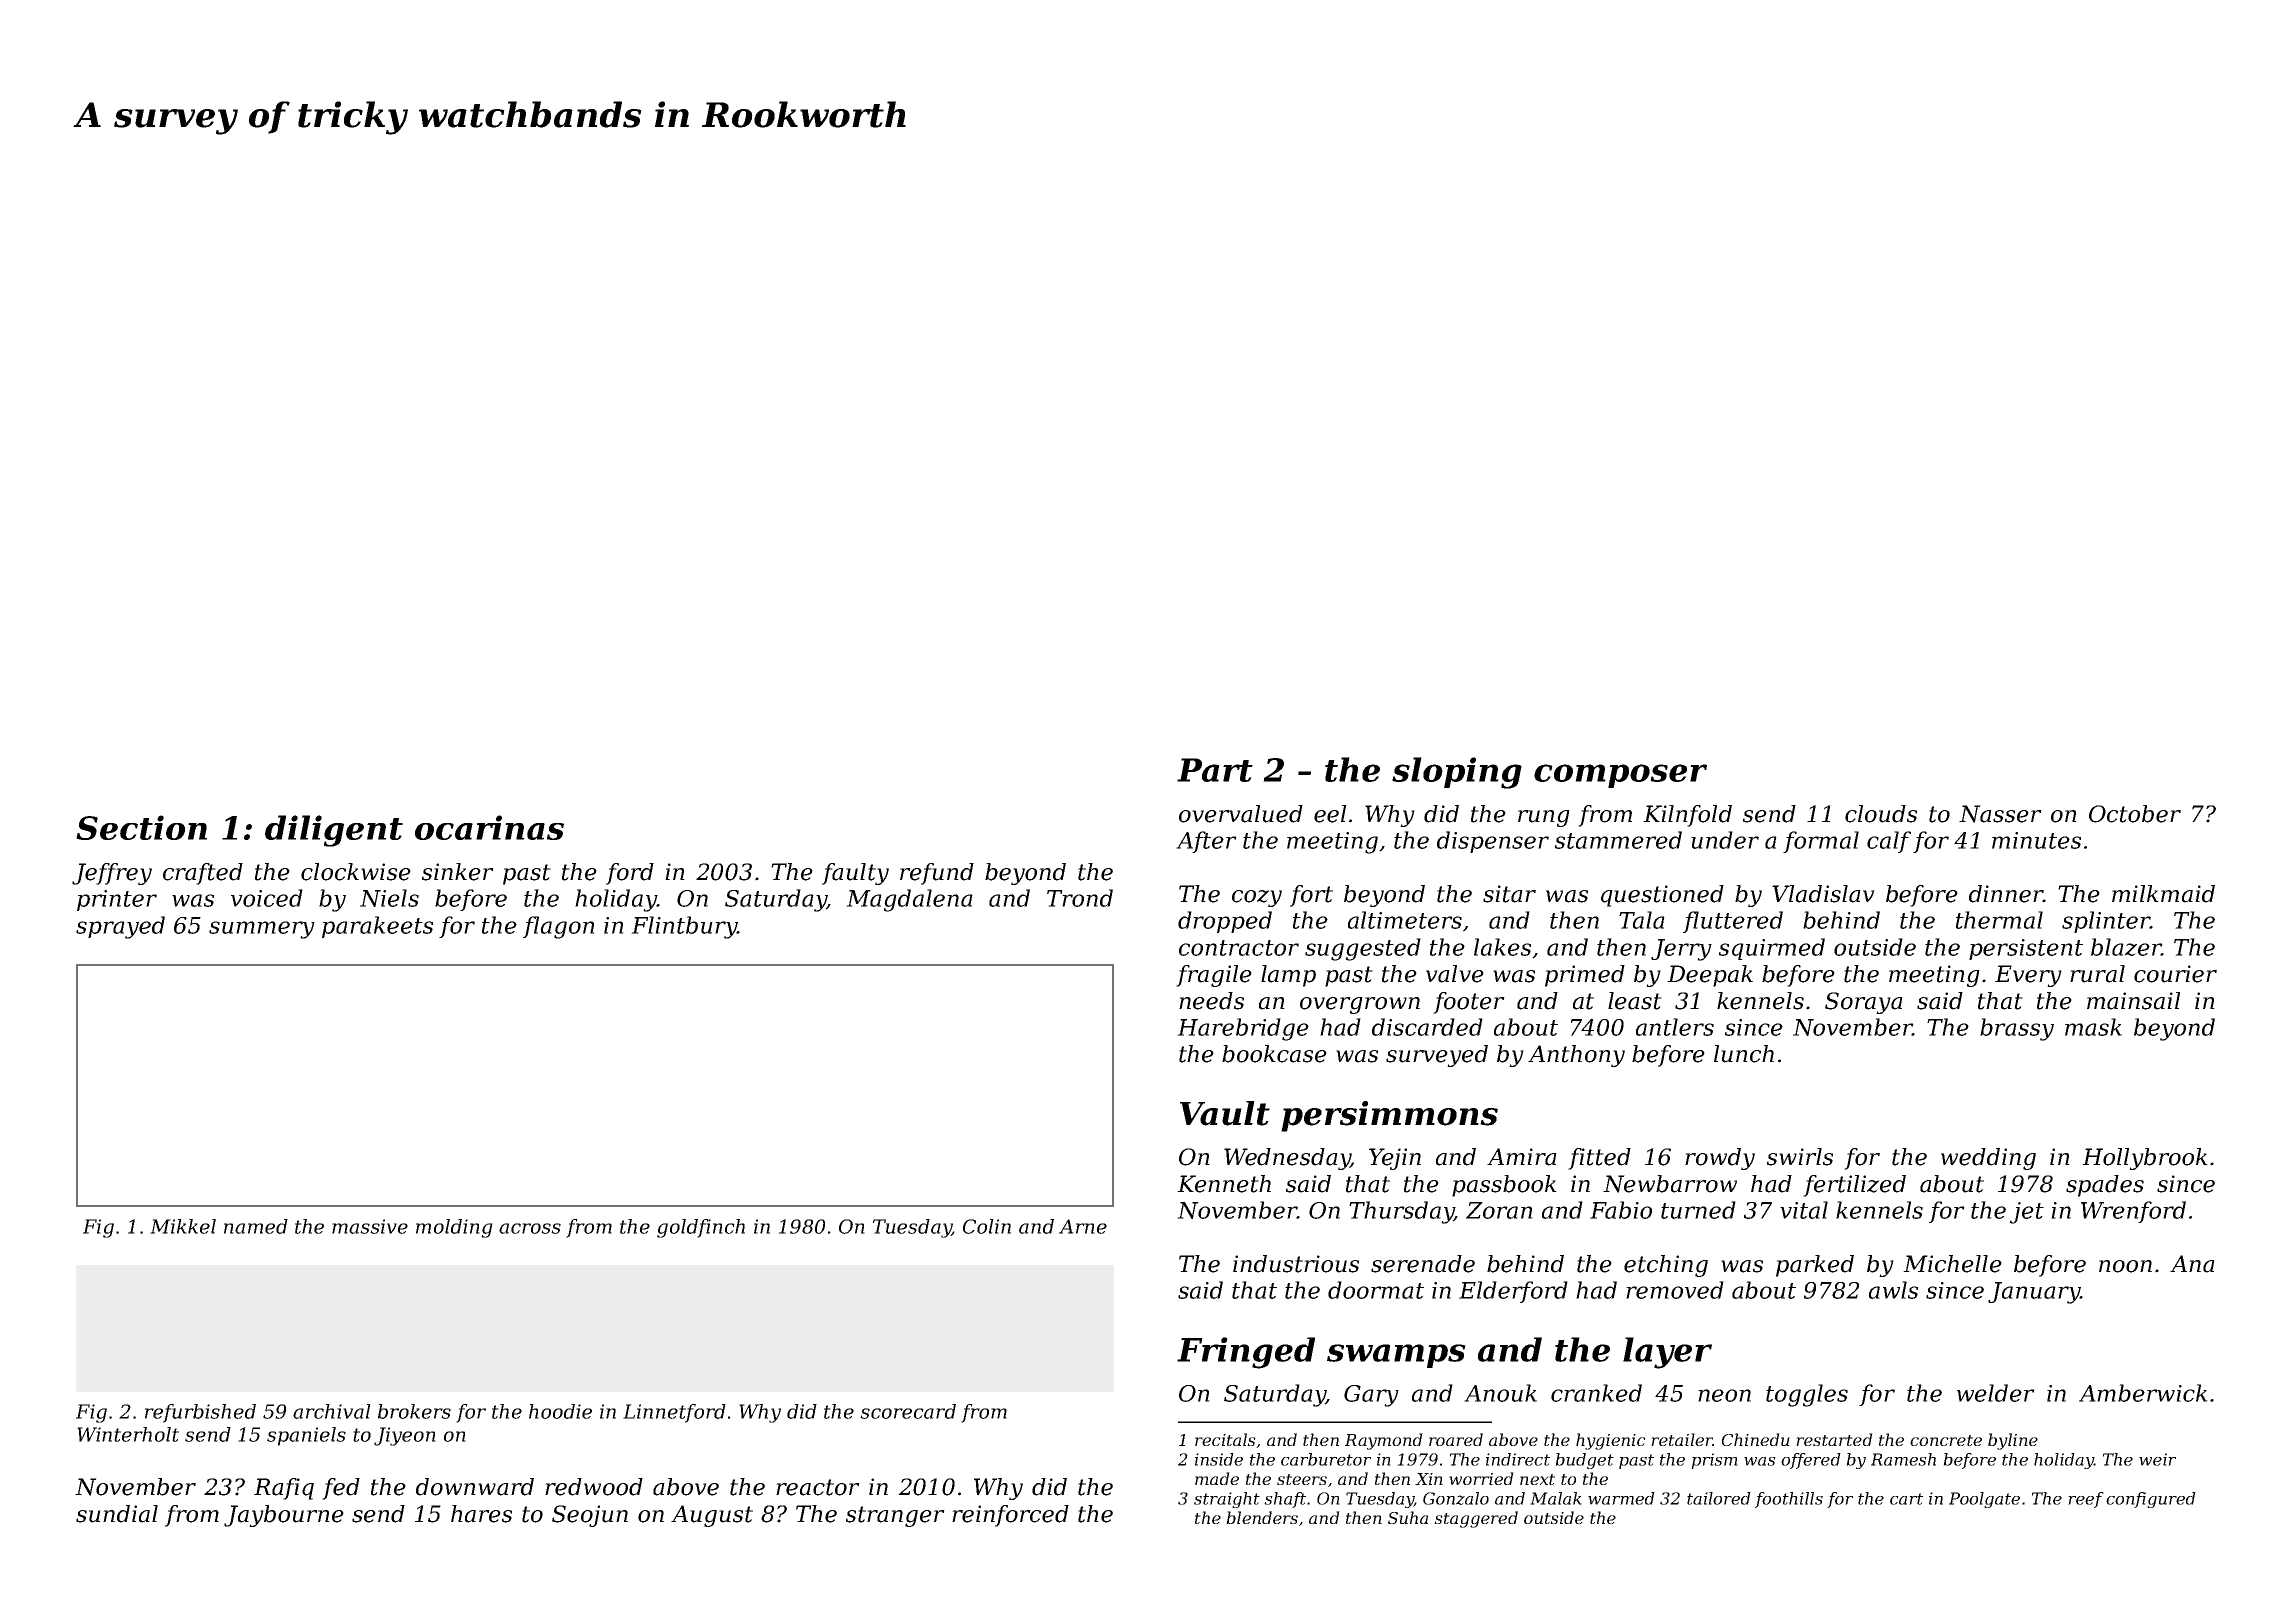 This screenshot has width=2292, height=1620. Describe the element at coordinates (1330, 814) in the screenshot. I see `eel` at that location.
